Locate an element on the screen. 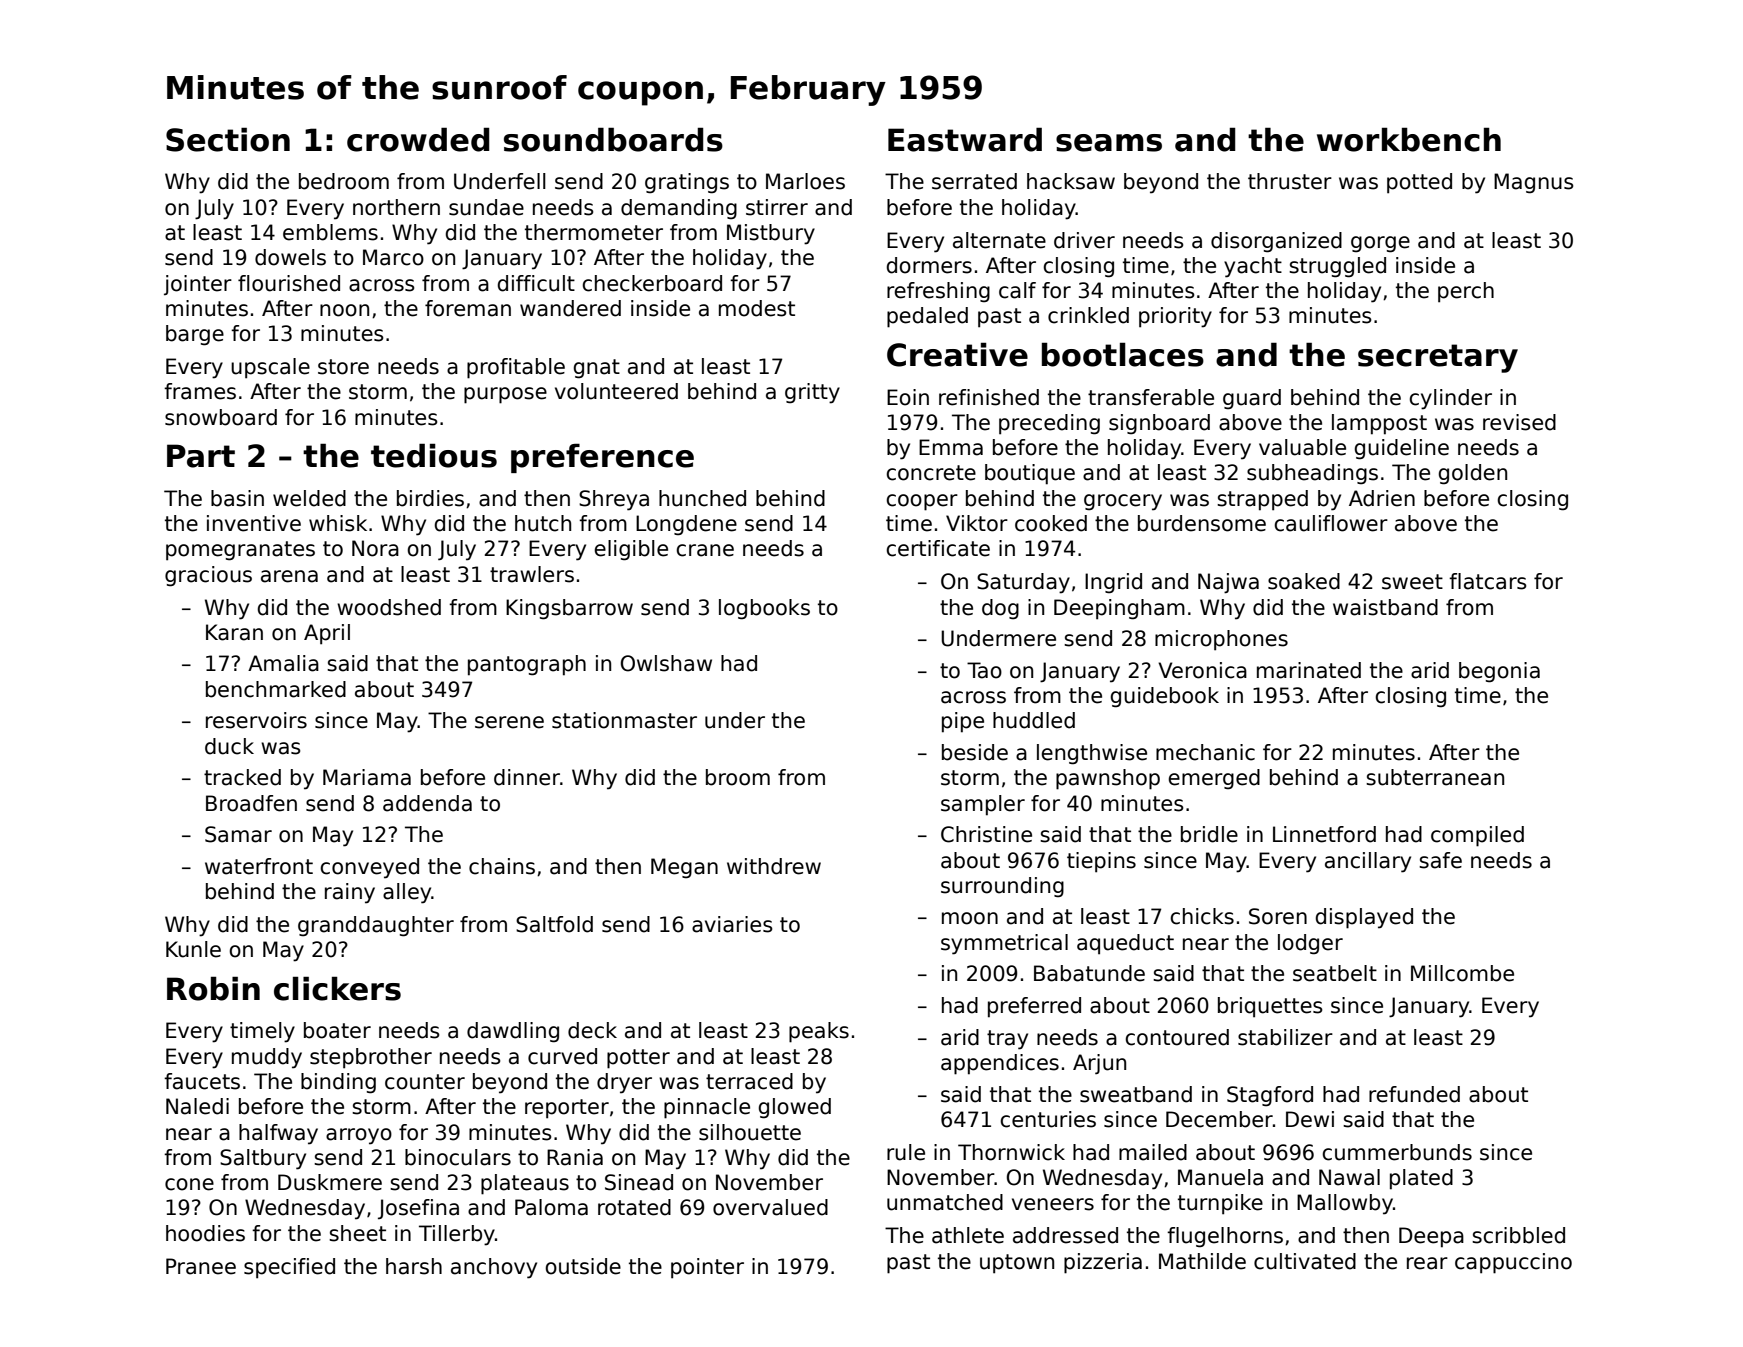 The height and width of the screenshot is (1347, 1743). subterranean is located at coordinates (1435, 777).
